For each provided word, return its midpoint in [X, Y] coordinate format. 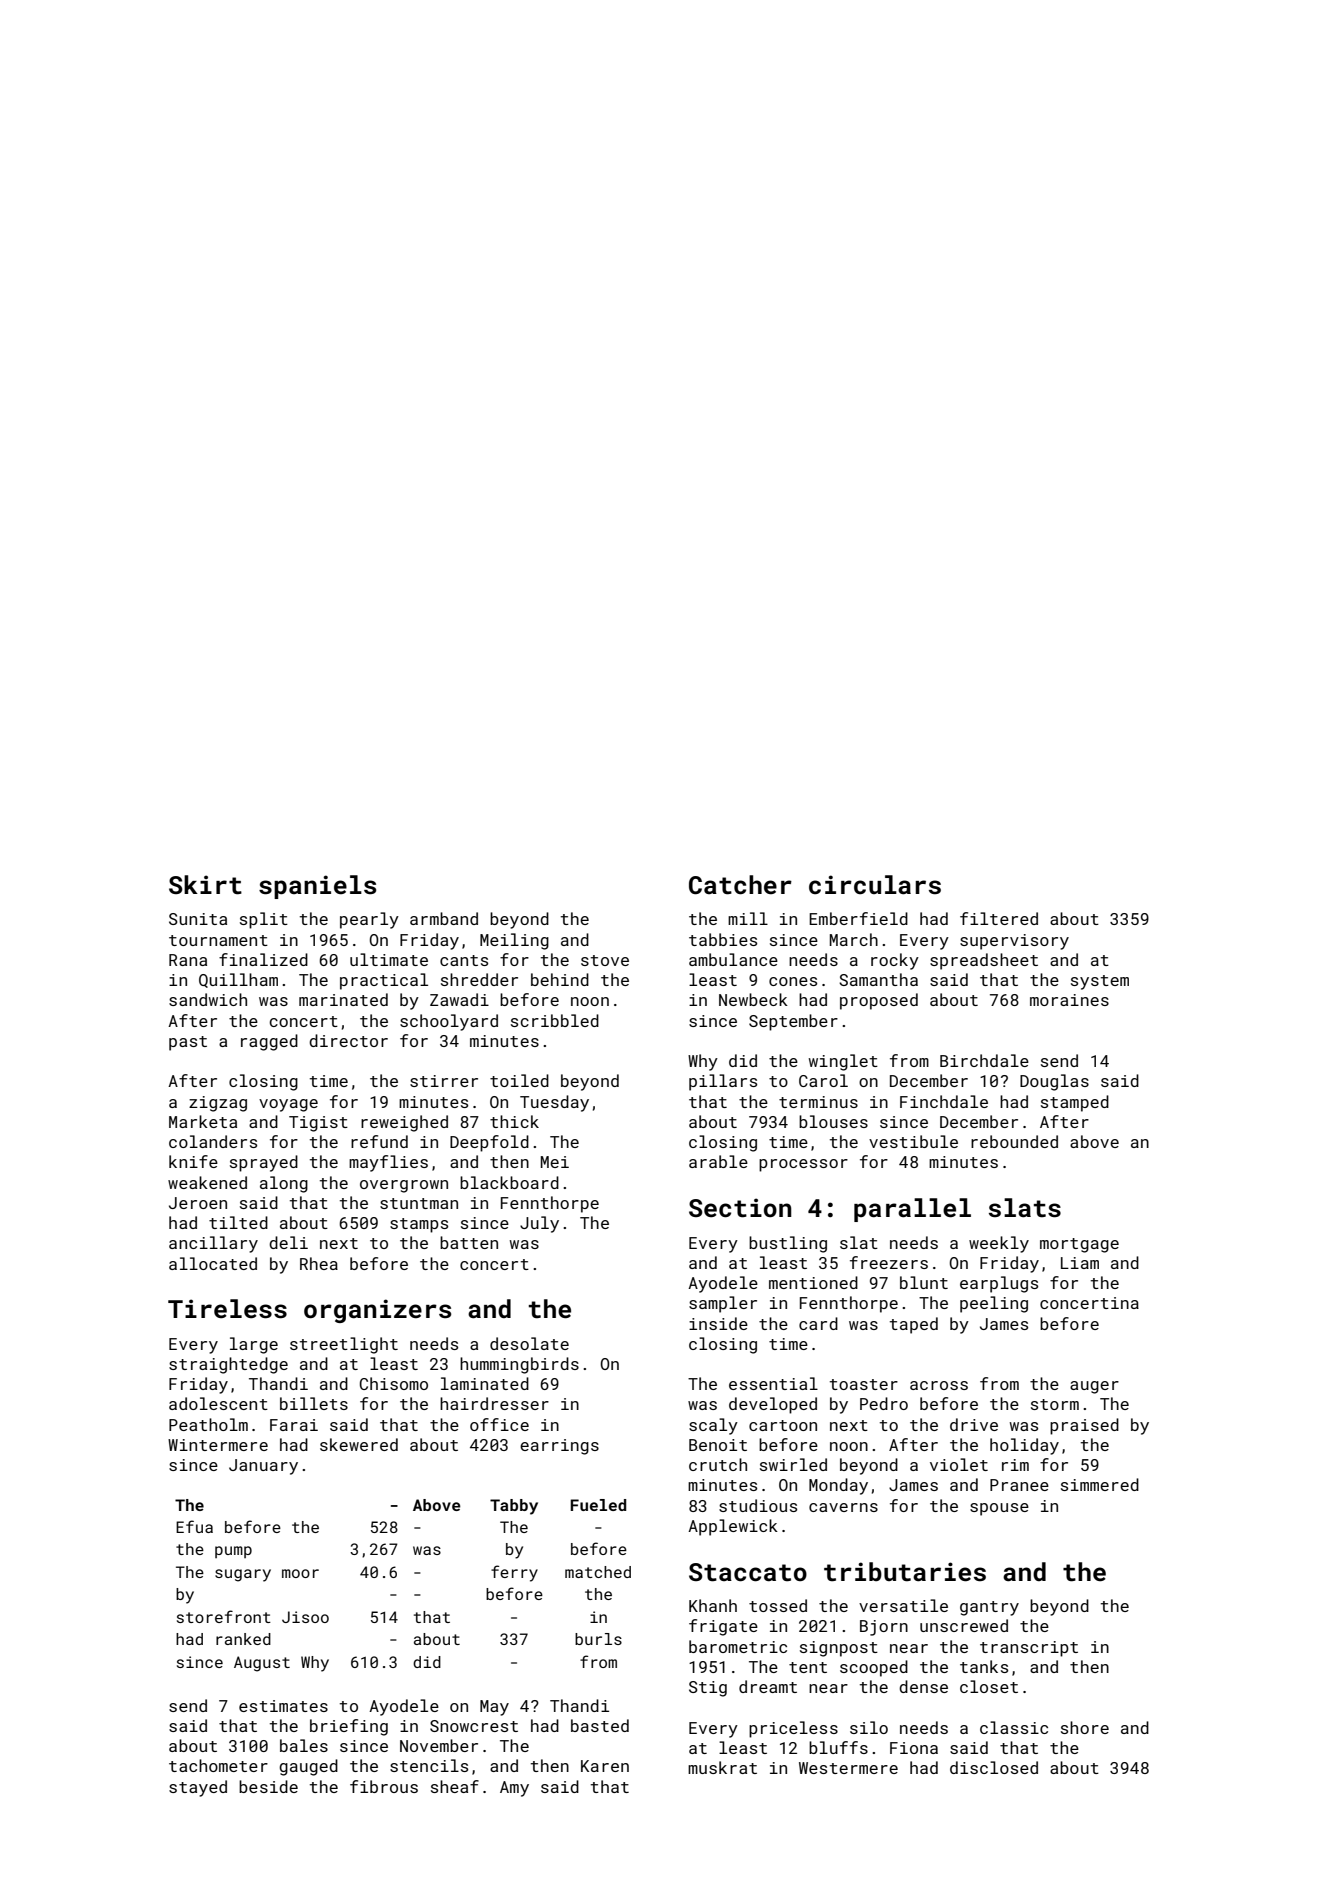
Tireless [227, 1309]
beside [268, 1786]
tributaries [905, 1572]
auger [1094, 1387]
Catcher [740, 885]
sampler [723, 1304]
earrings [559, 1447]
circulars [875, 885]
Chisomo [394, 1383]
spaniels [317, 887]
